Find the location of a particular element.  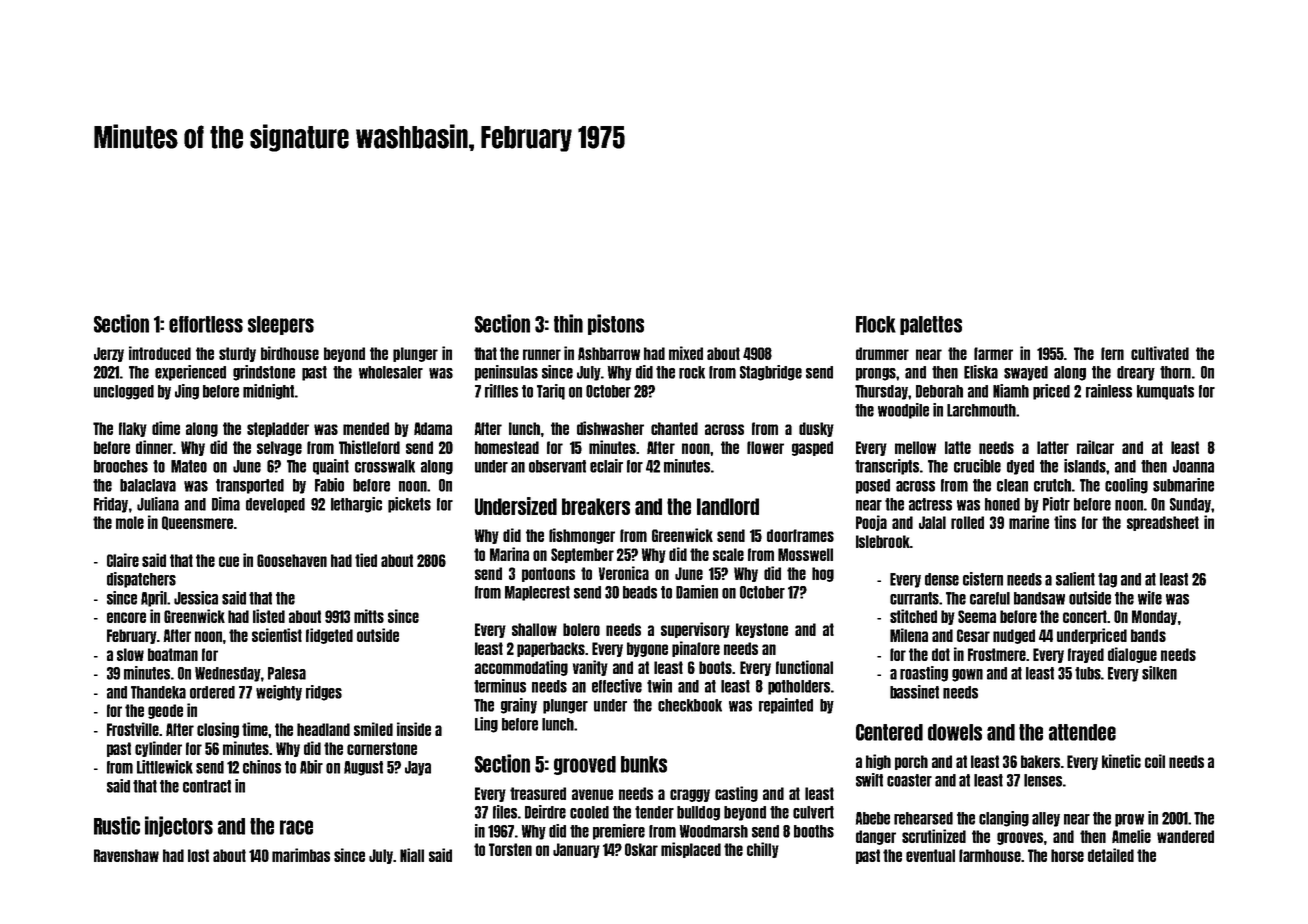

bunks is located at coordinates (644, 764).
